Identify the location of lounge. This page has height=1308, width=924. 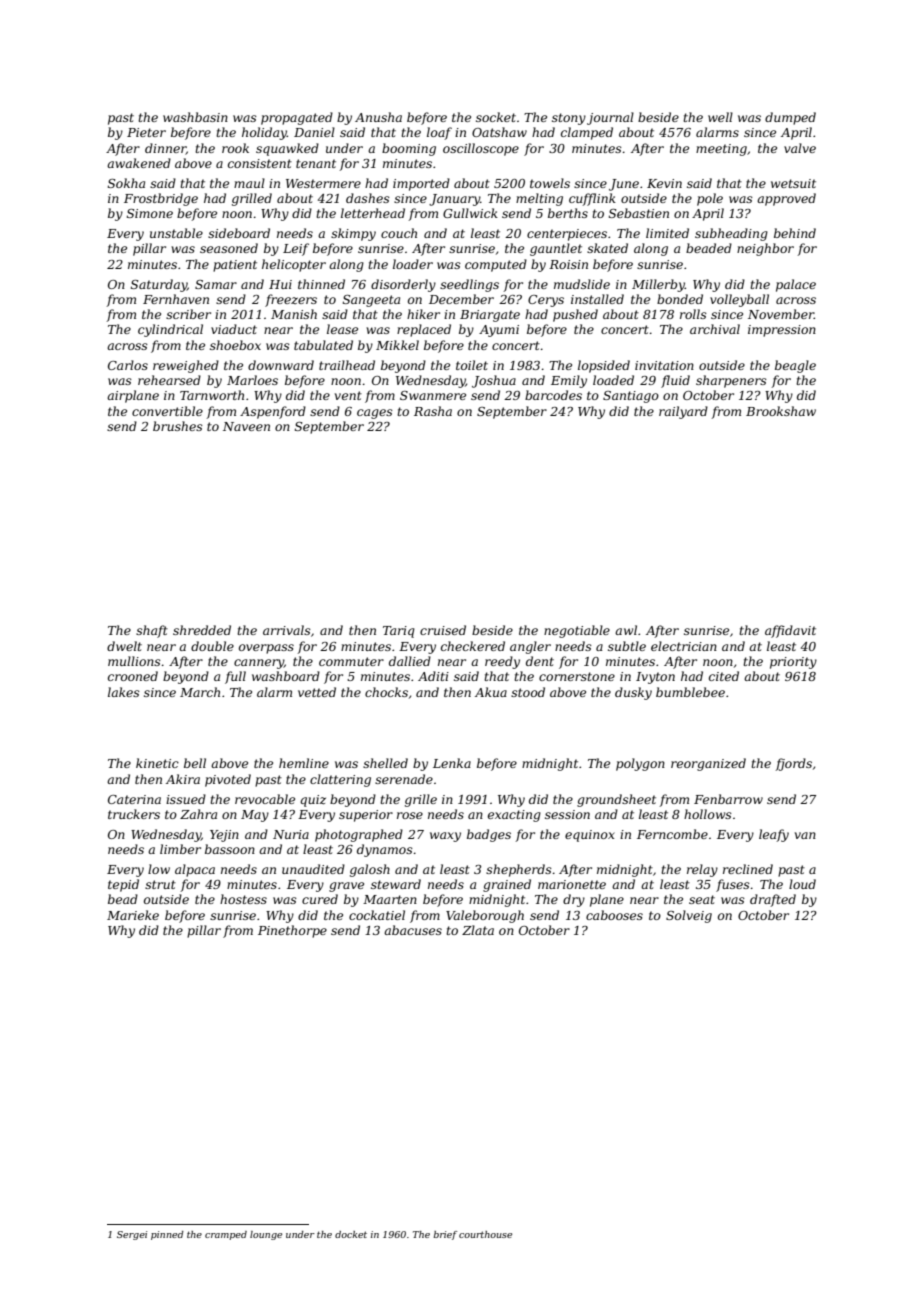
(266, 1235).
